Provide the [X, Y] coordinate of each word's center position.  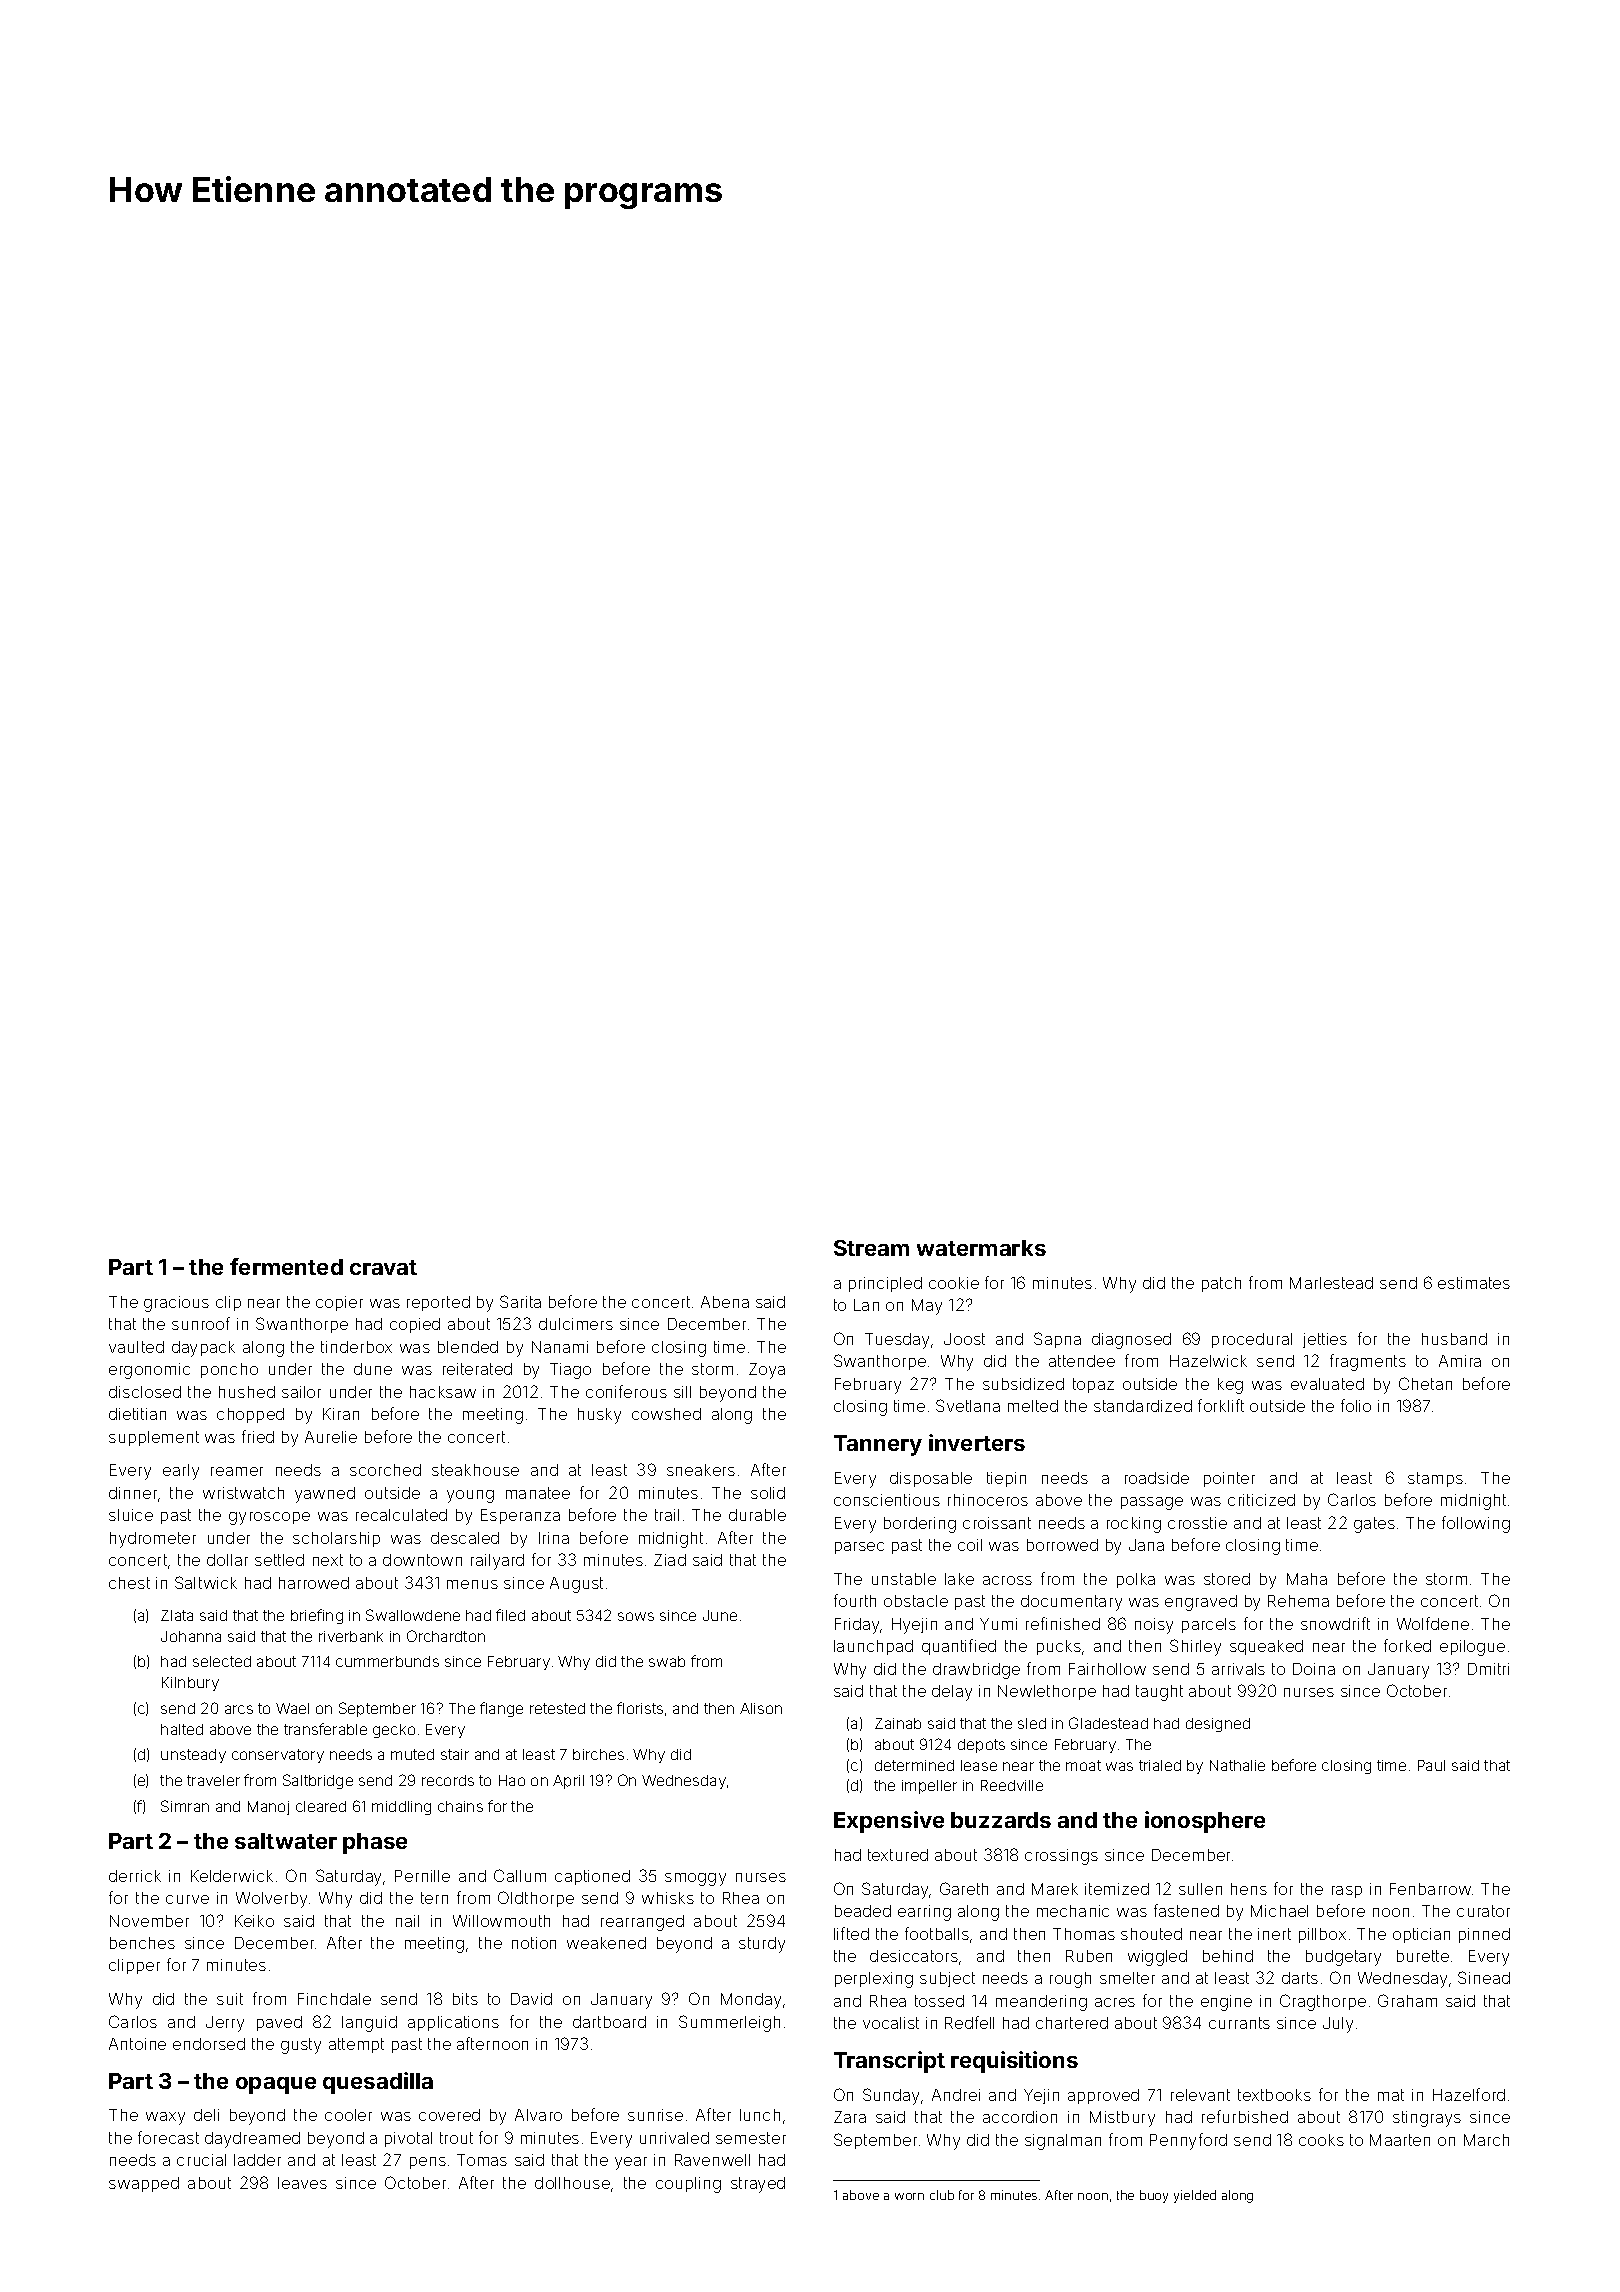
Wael [292, 1708]
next [328, 1560]
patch [1221, 1284]
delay [952, 1693]
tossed [939, 2001]
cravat [383, 1267]
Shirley [1195, 1647]
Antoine [137, 2044]
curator [1483, 1911]
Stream [871, 1248]
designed [1218, 1725]
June [720, 1615]
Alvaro [538, 2115]
